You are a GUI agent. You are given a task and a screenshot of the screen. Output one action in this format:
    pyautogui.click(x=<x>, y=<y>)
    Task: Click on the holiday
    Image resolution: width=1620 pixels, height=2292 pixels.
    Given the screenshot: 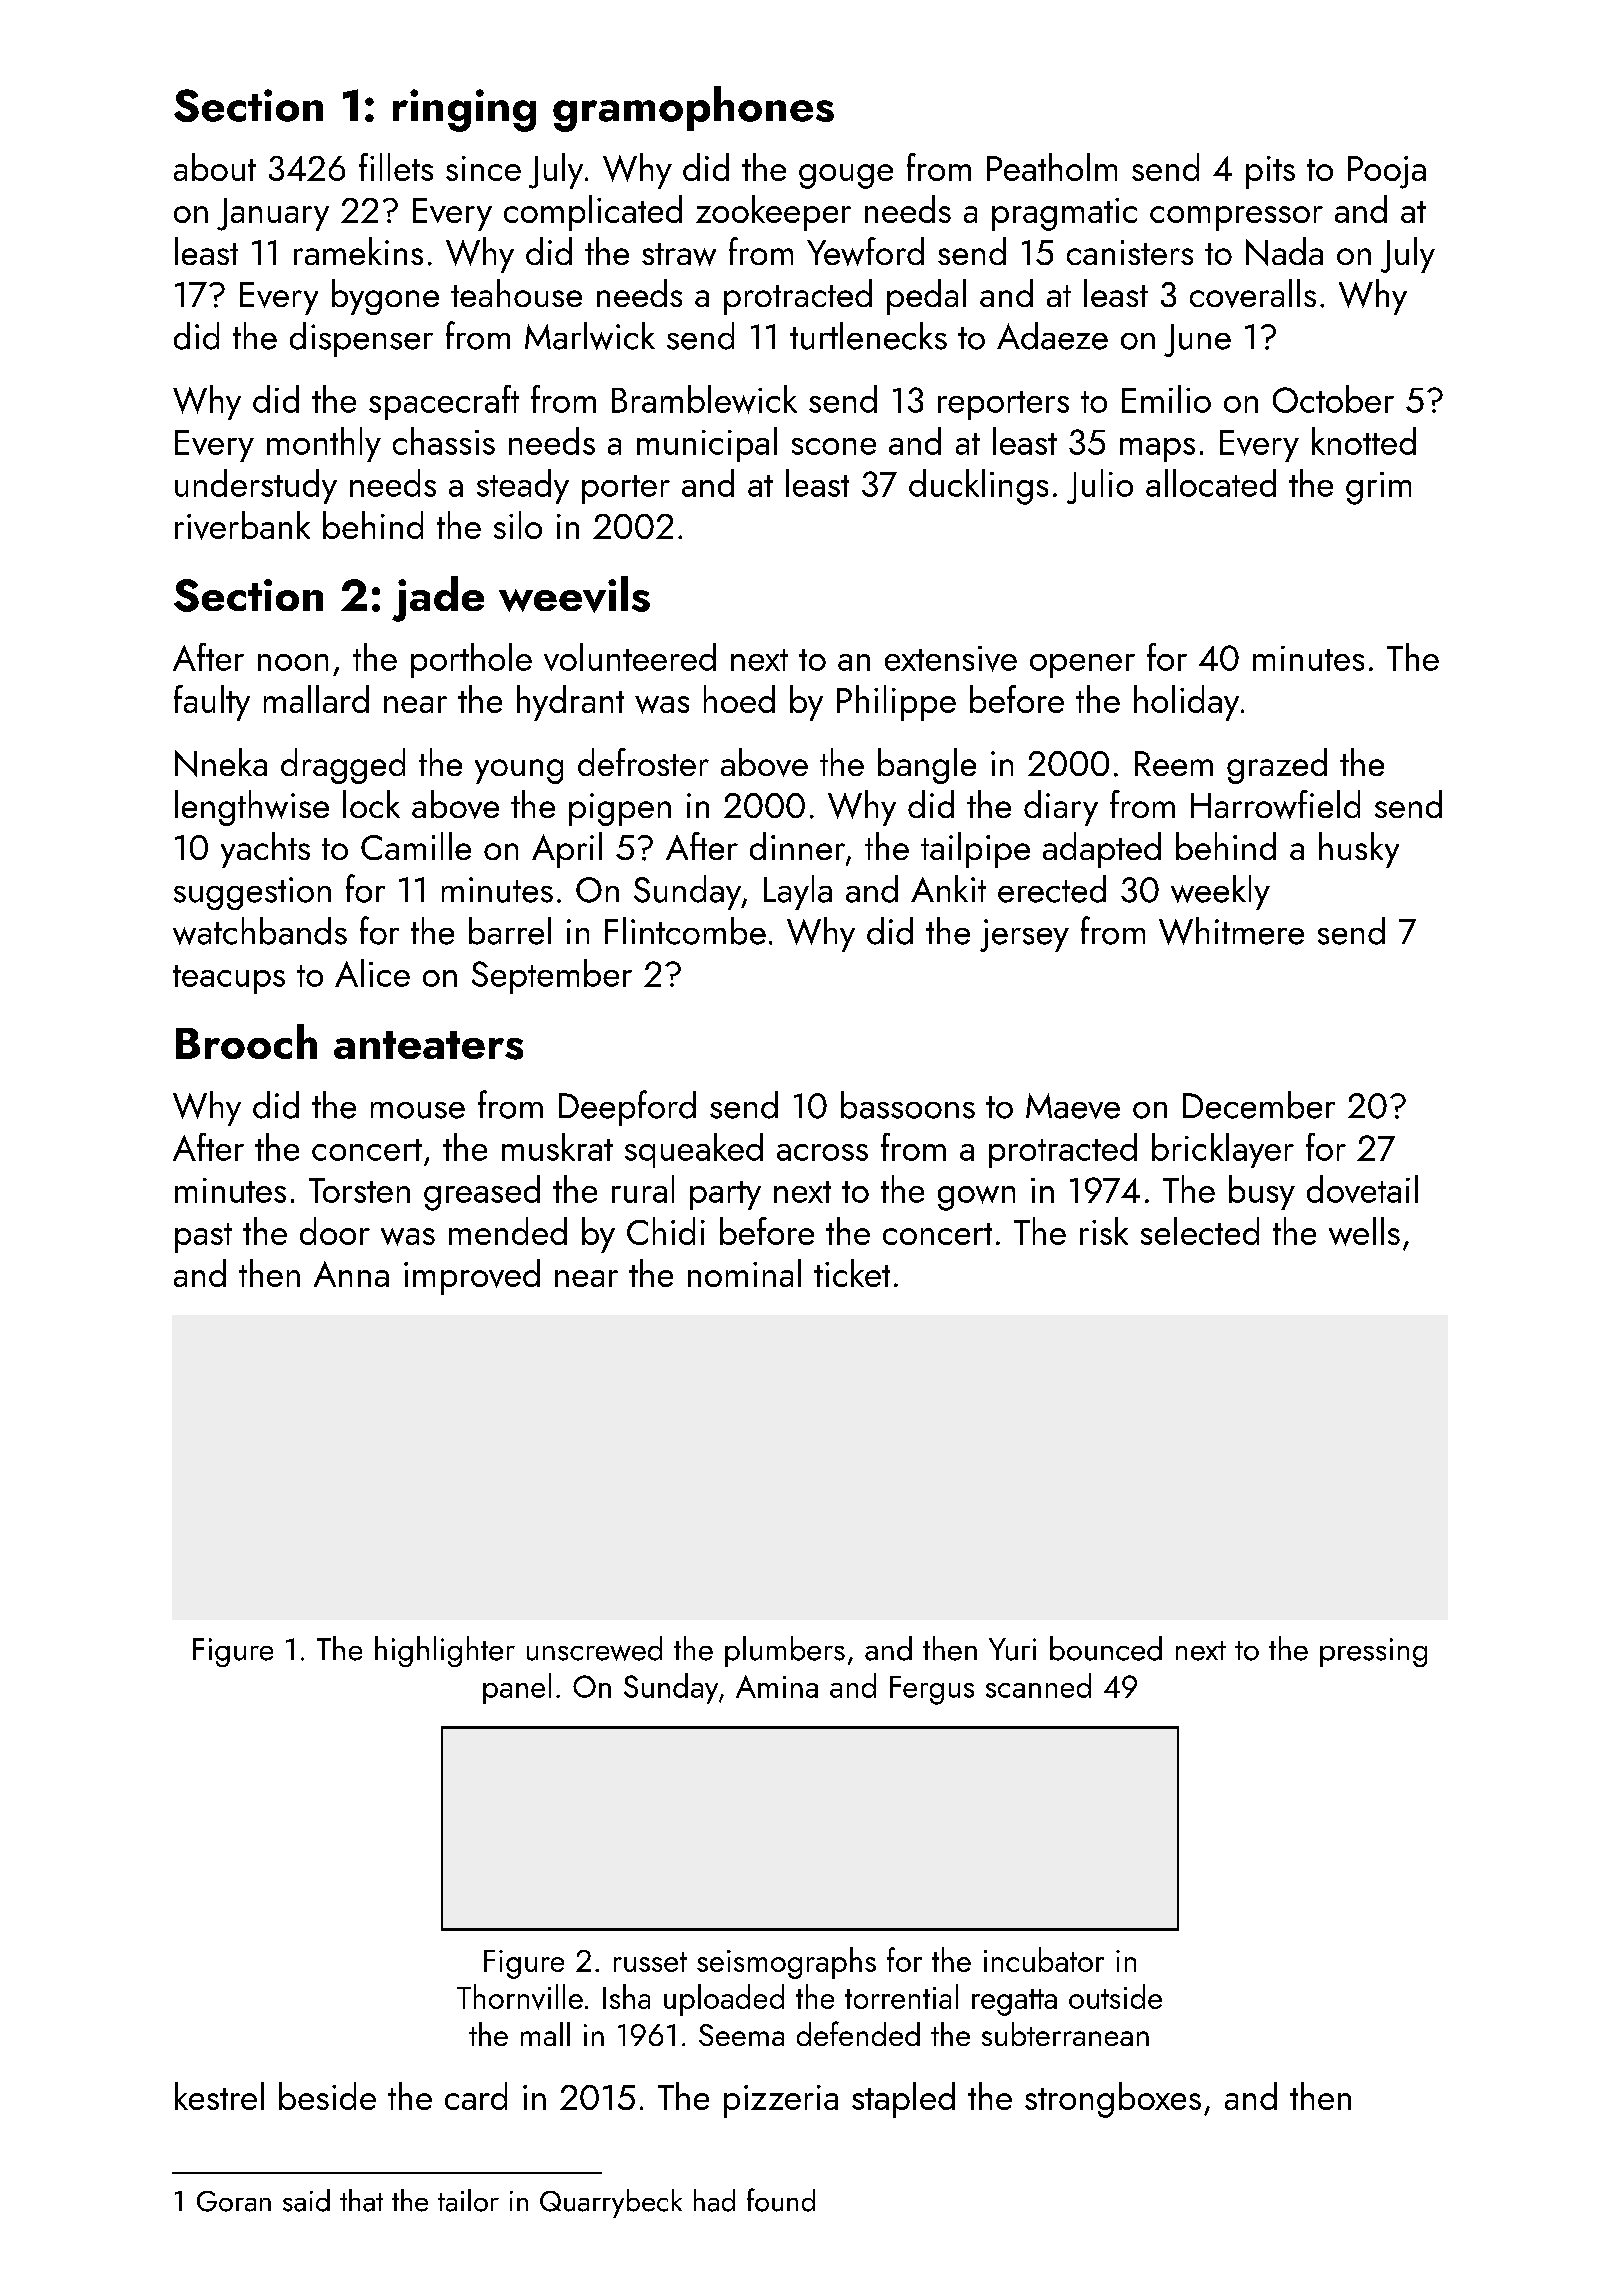 What is the action you would take?
    pyautogui.click(x=1186, y=703)
